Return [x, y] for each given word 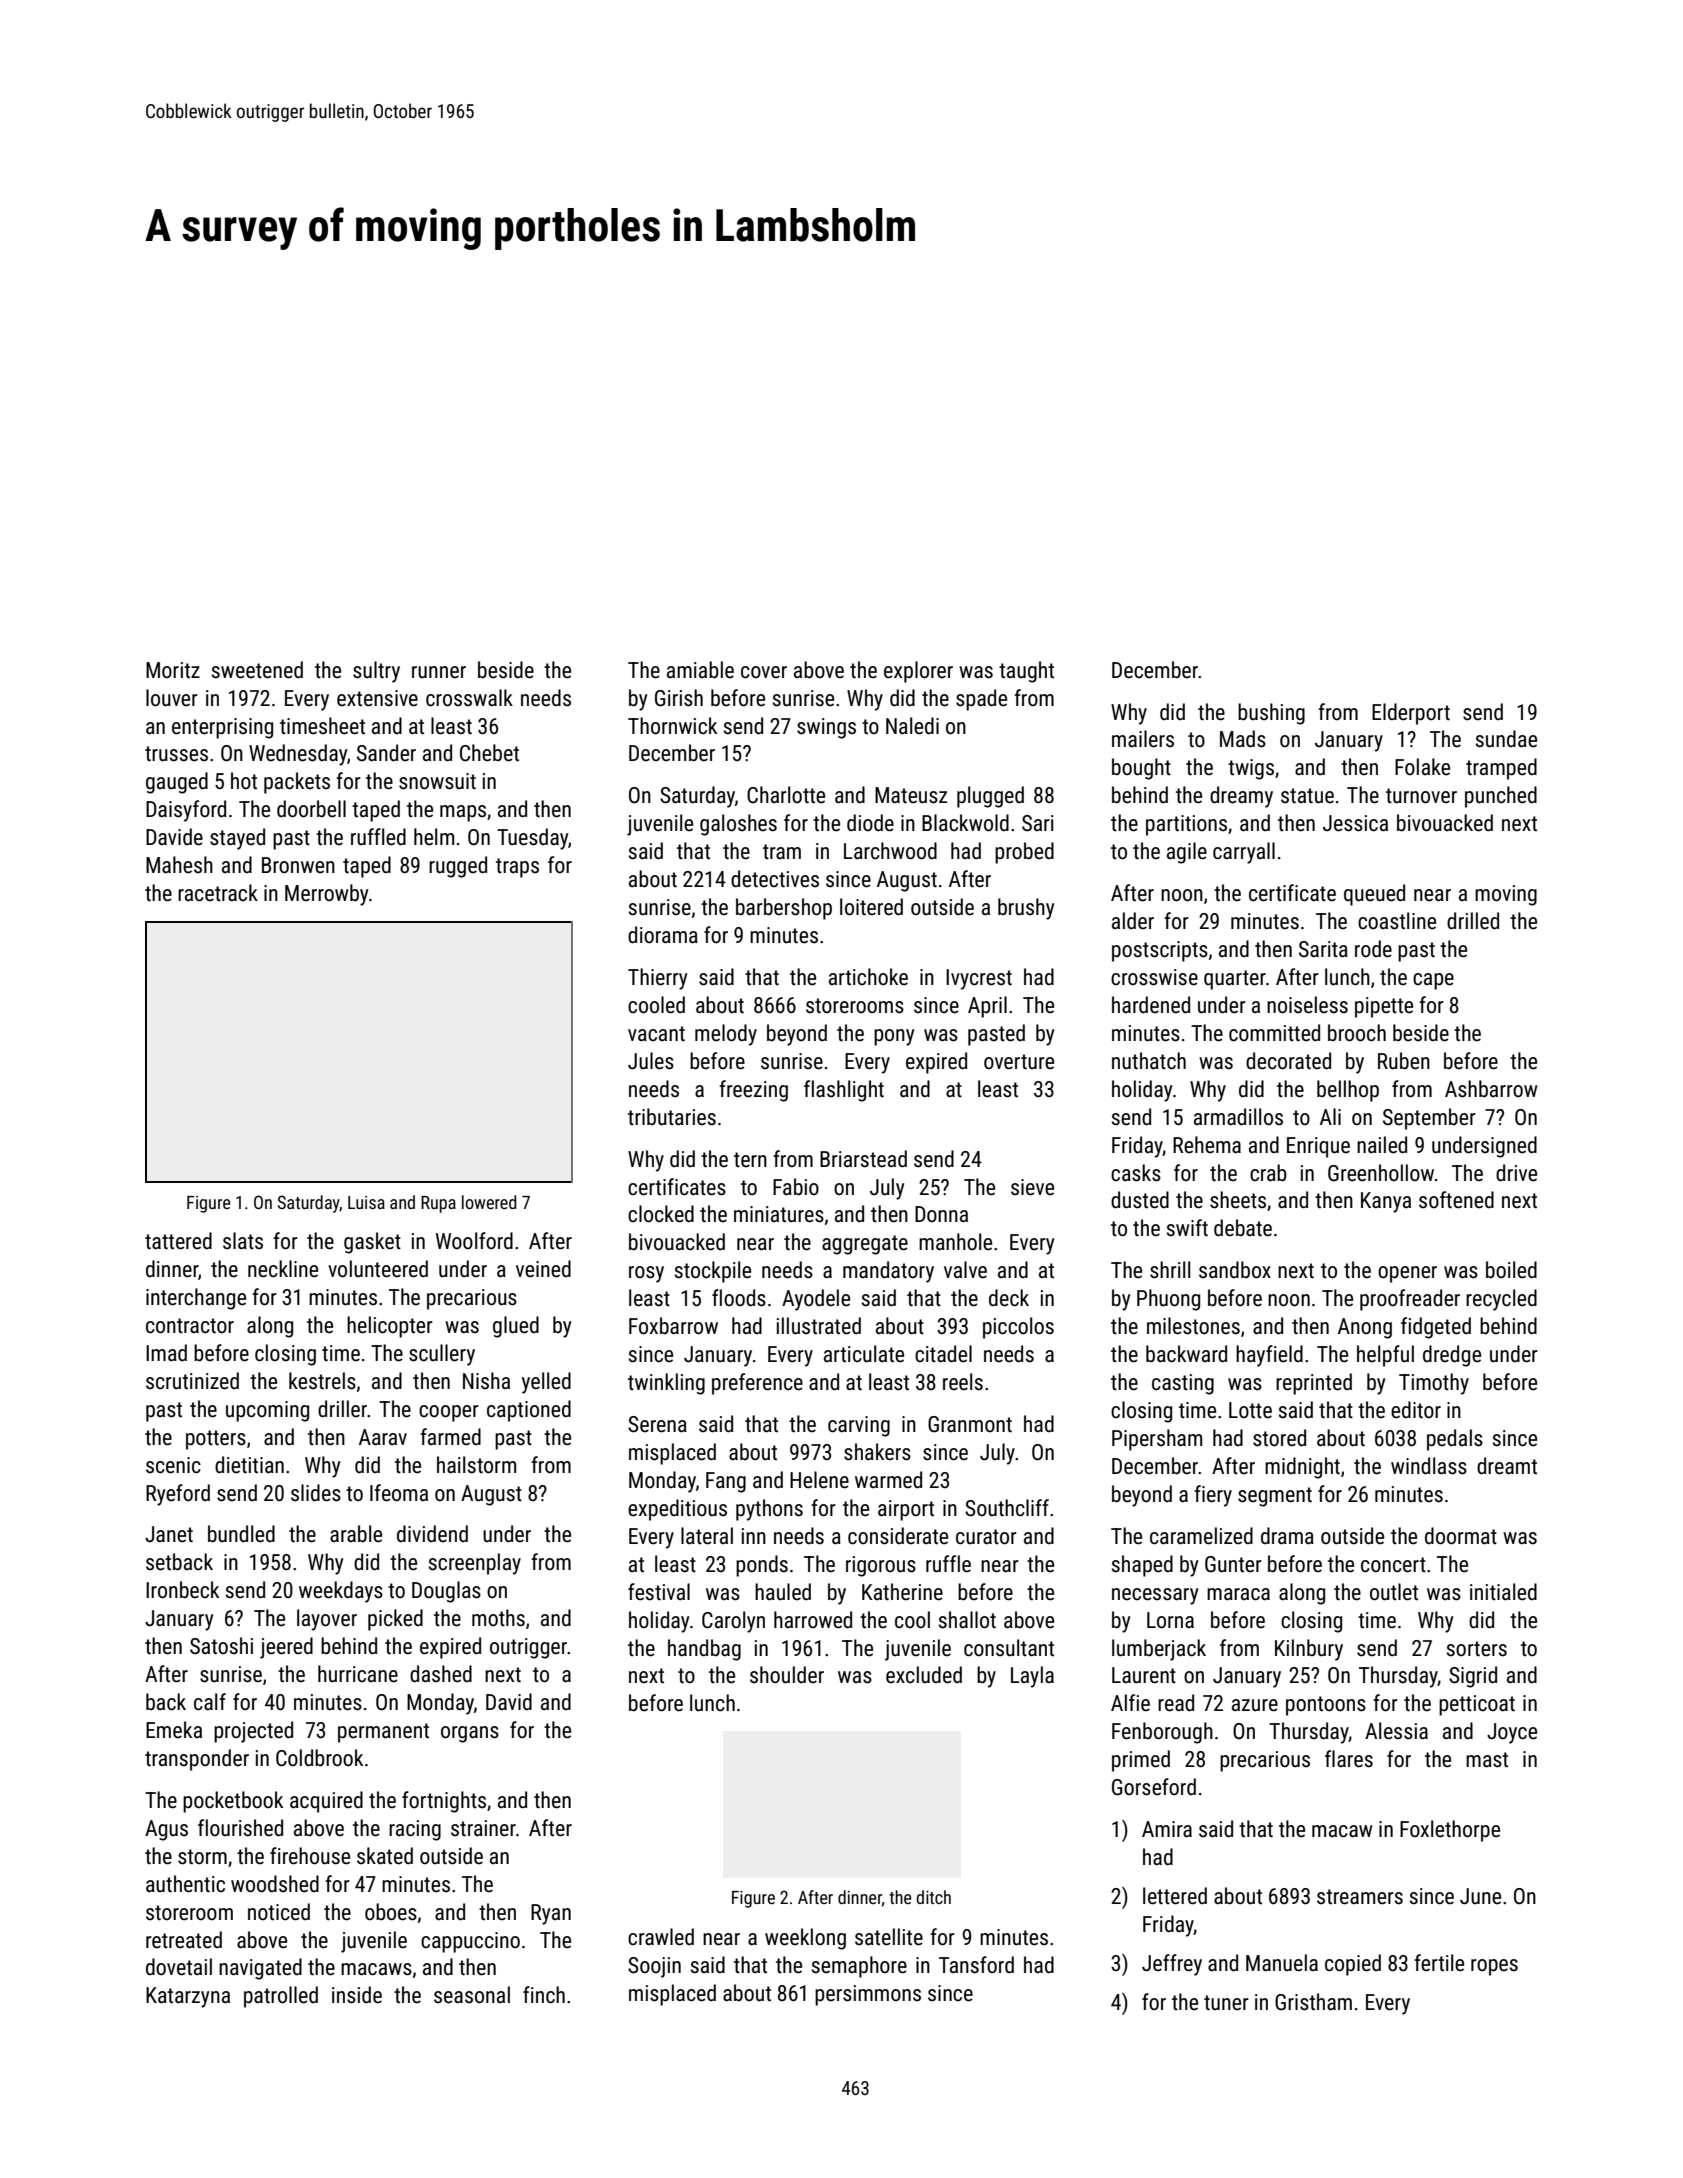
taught [1026, 672]
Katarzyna [188, 1997]
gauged [177, 783]
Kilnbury [1309, 1650]
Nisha [486, 1381]
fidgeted [1436, 1328]
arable [356, 1534]
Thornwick [672, 726]
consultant [1009, 1648]
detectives [775, 879]
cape [1433, 981]
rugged [458, 867]
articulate [864, 1354]
